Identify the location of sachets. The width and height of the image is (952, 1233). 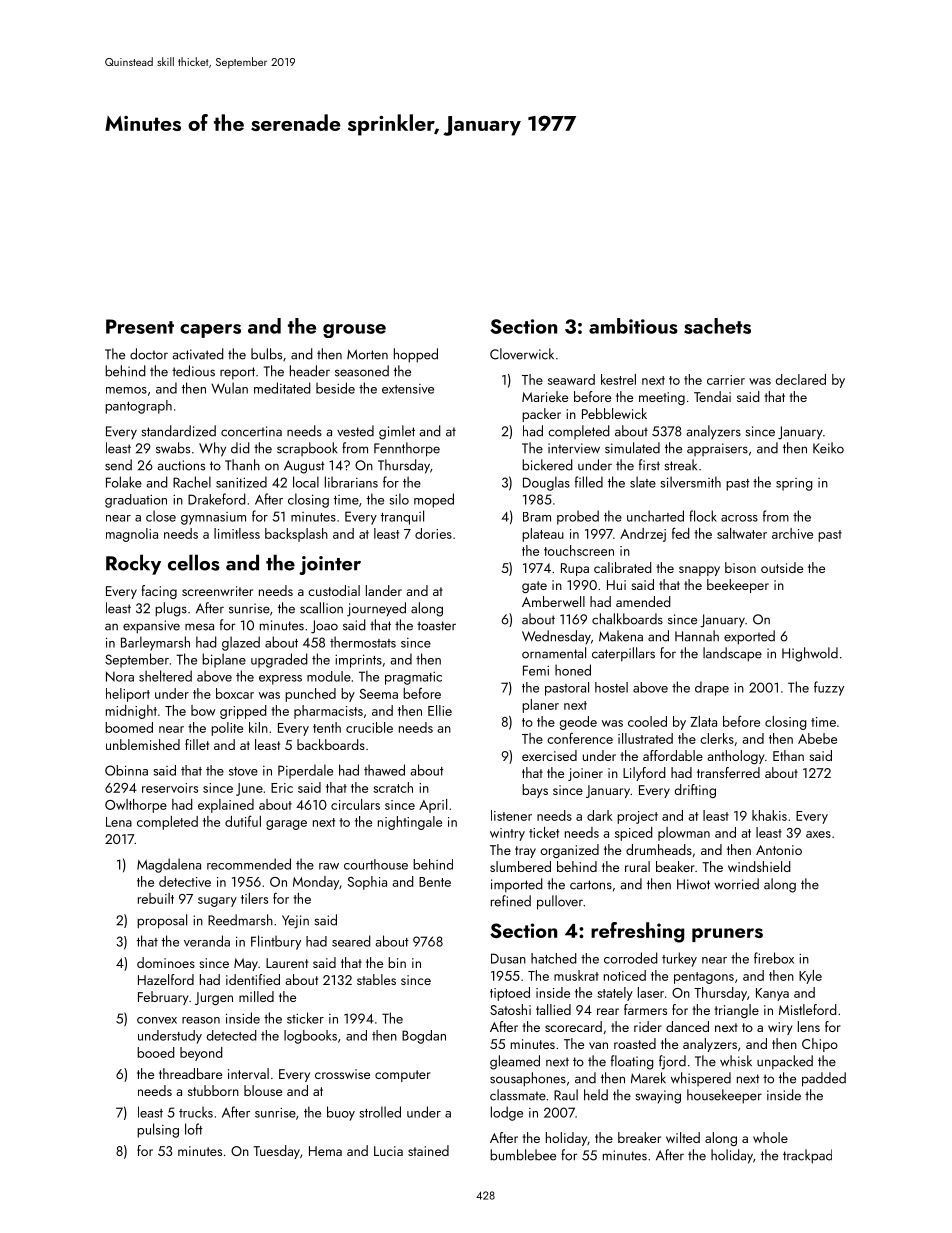
(717, 326).
